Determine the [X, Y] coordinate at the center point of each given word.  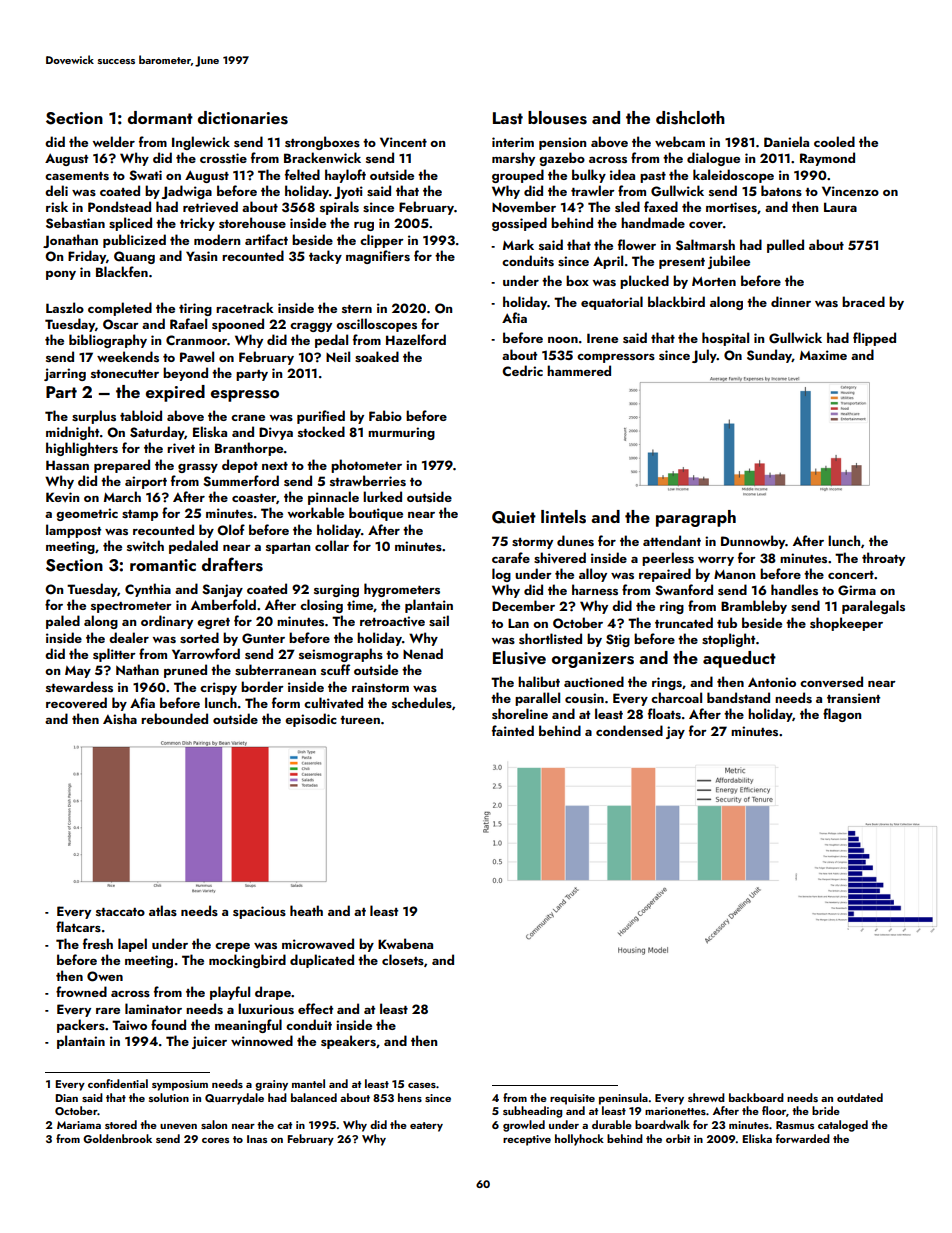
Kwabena [405, 943]
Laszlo [65, 307]
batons [781, 190]
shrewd [706, 1097]
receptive [527, 1140]
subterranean [275, 669]
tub [727, 622]
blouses [557, 118]
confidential [118, 1083]
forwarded [803, 1138]
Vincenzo [850, 191]
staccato [120, 912]
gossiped [519, 224]
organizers [593, 660]
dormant [160, 117]
